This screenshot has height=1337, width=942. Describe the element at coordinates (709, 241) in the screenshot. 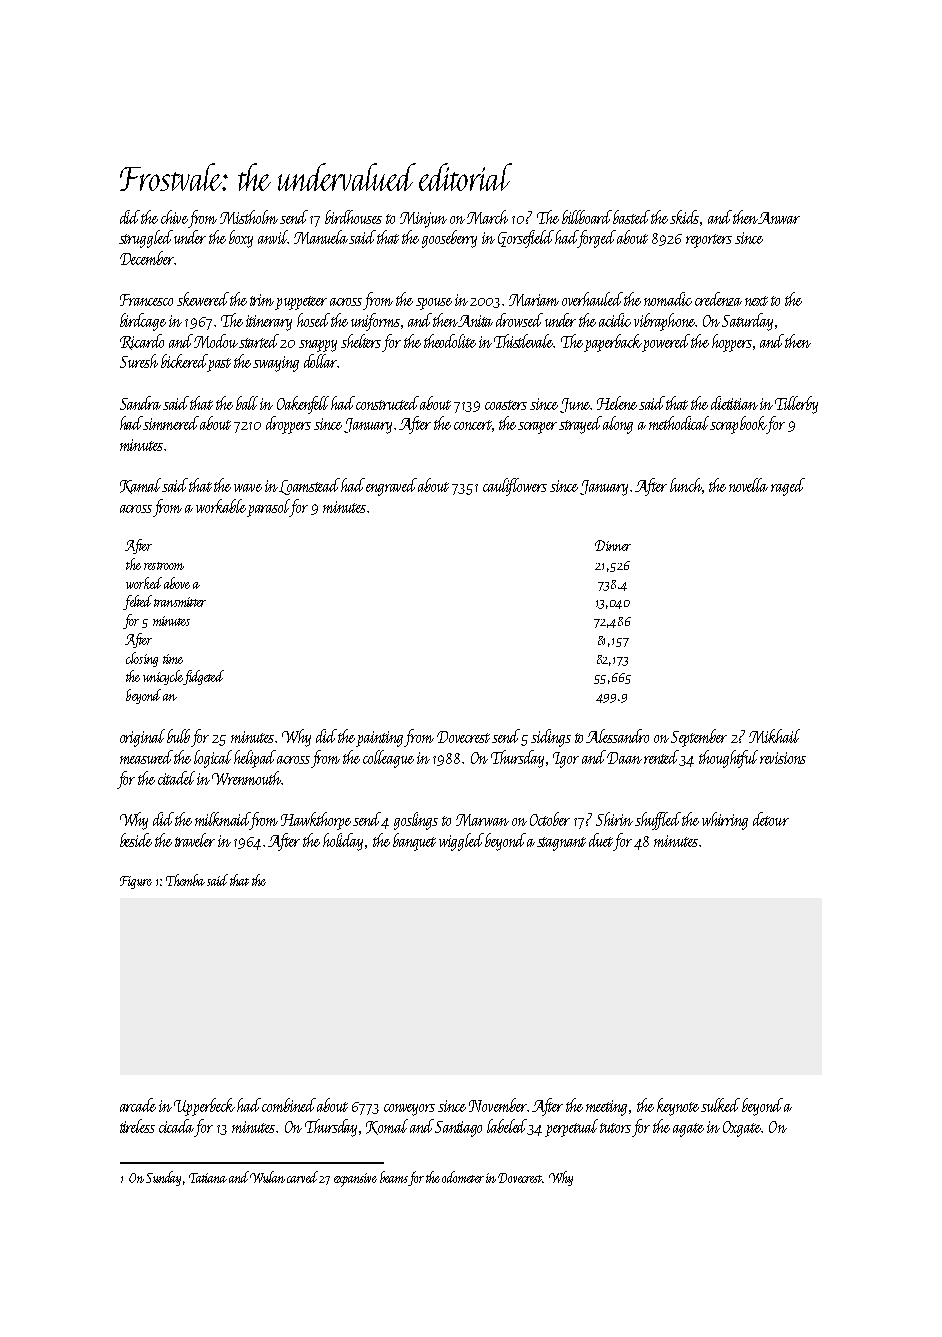

I see `reporters` at that location.
